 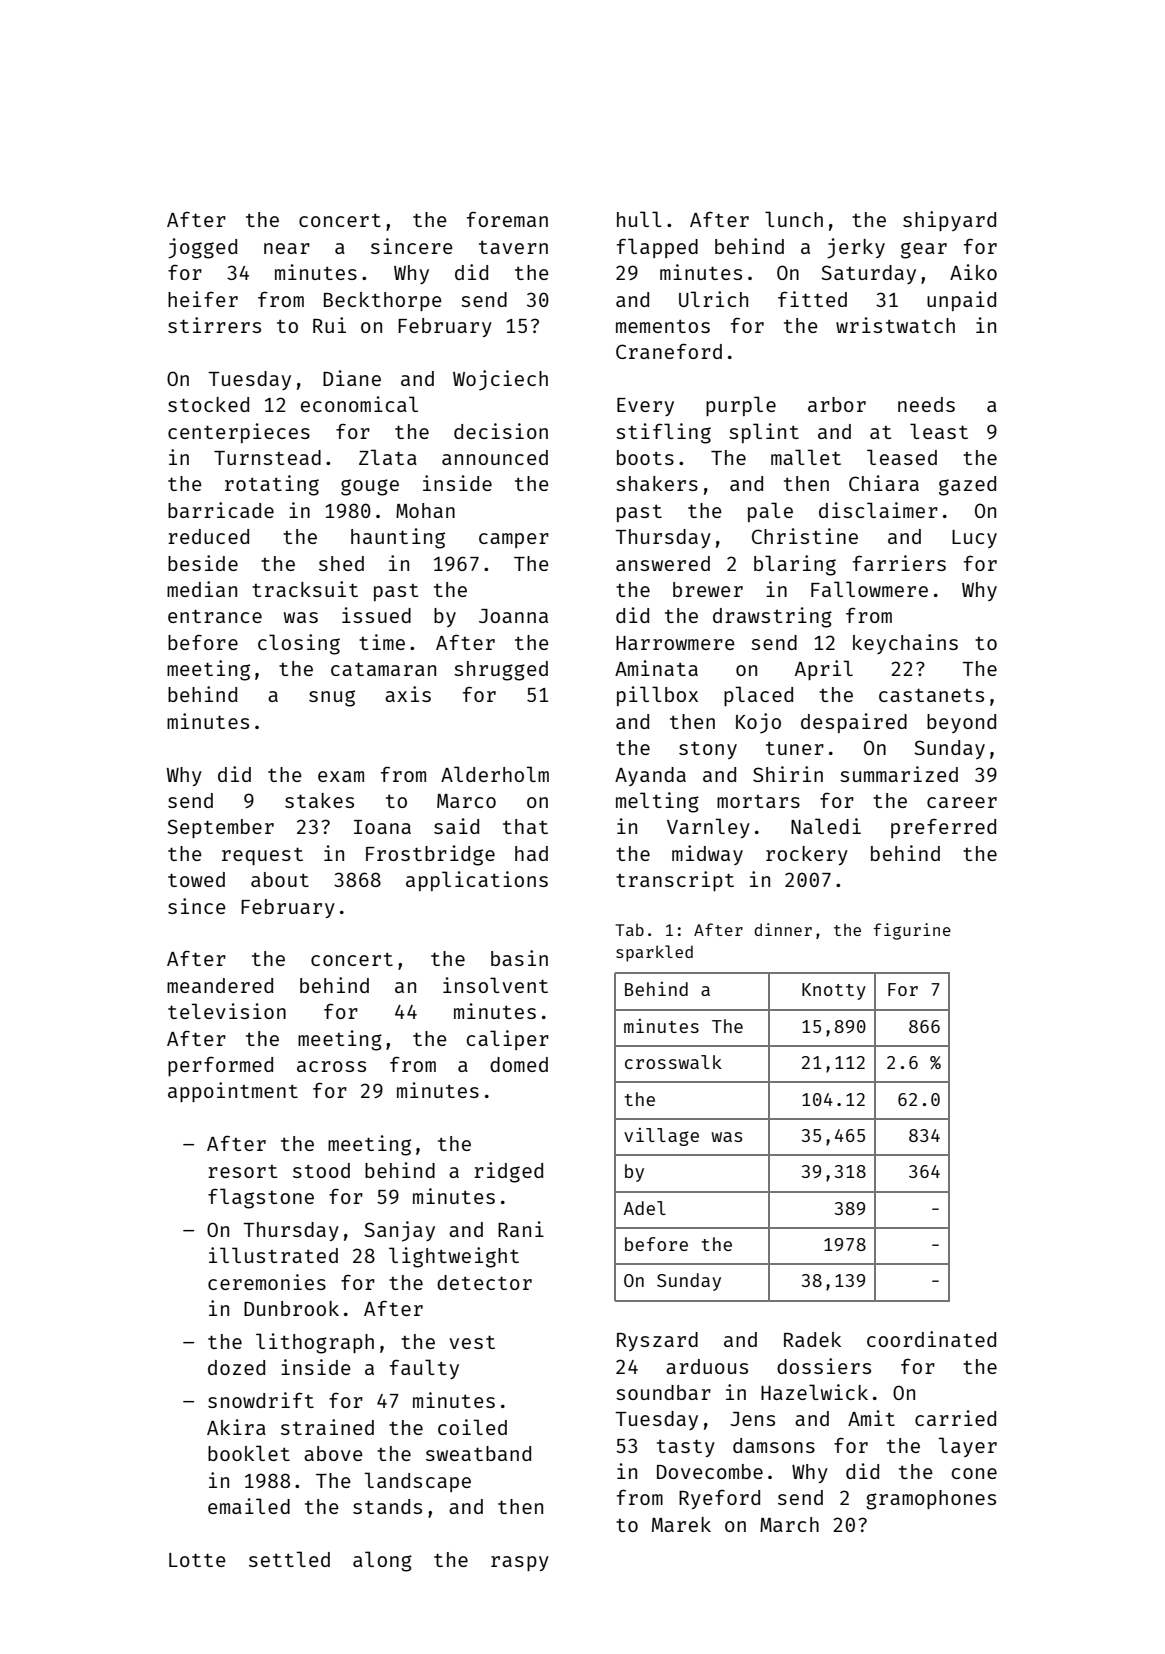 What do you see at coordinates (519, 958) in the screenshot?
I see `basin` at bounding box center [519, 958].
